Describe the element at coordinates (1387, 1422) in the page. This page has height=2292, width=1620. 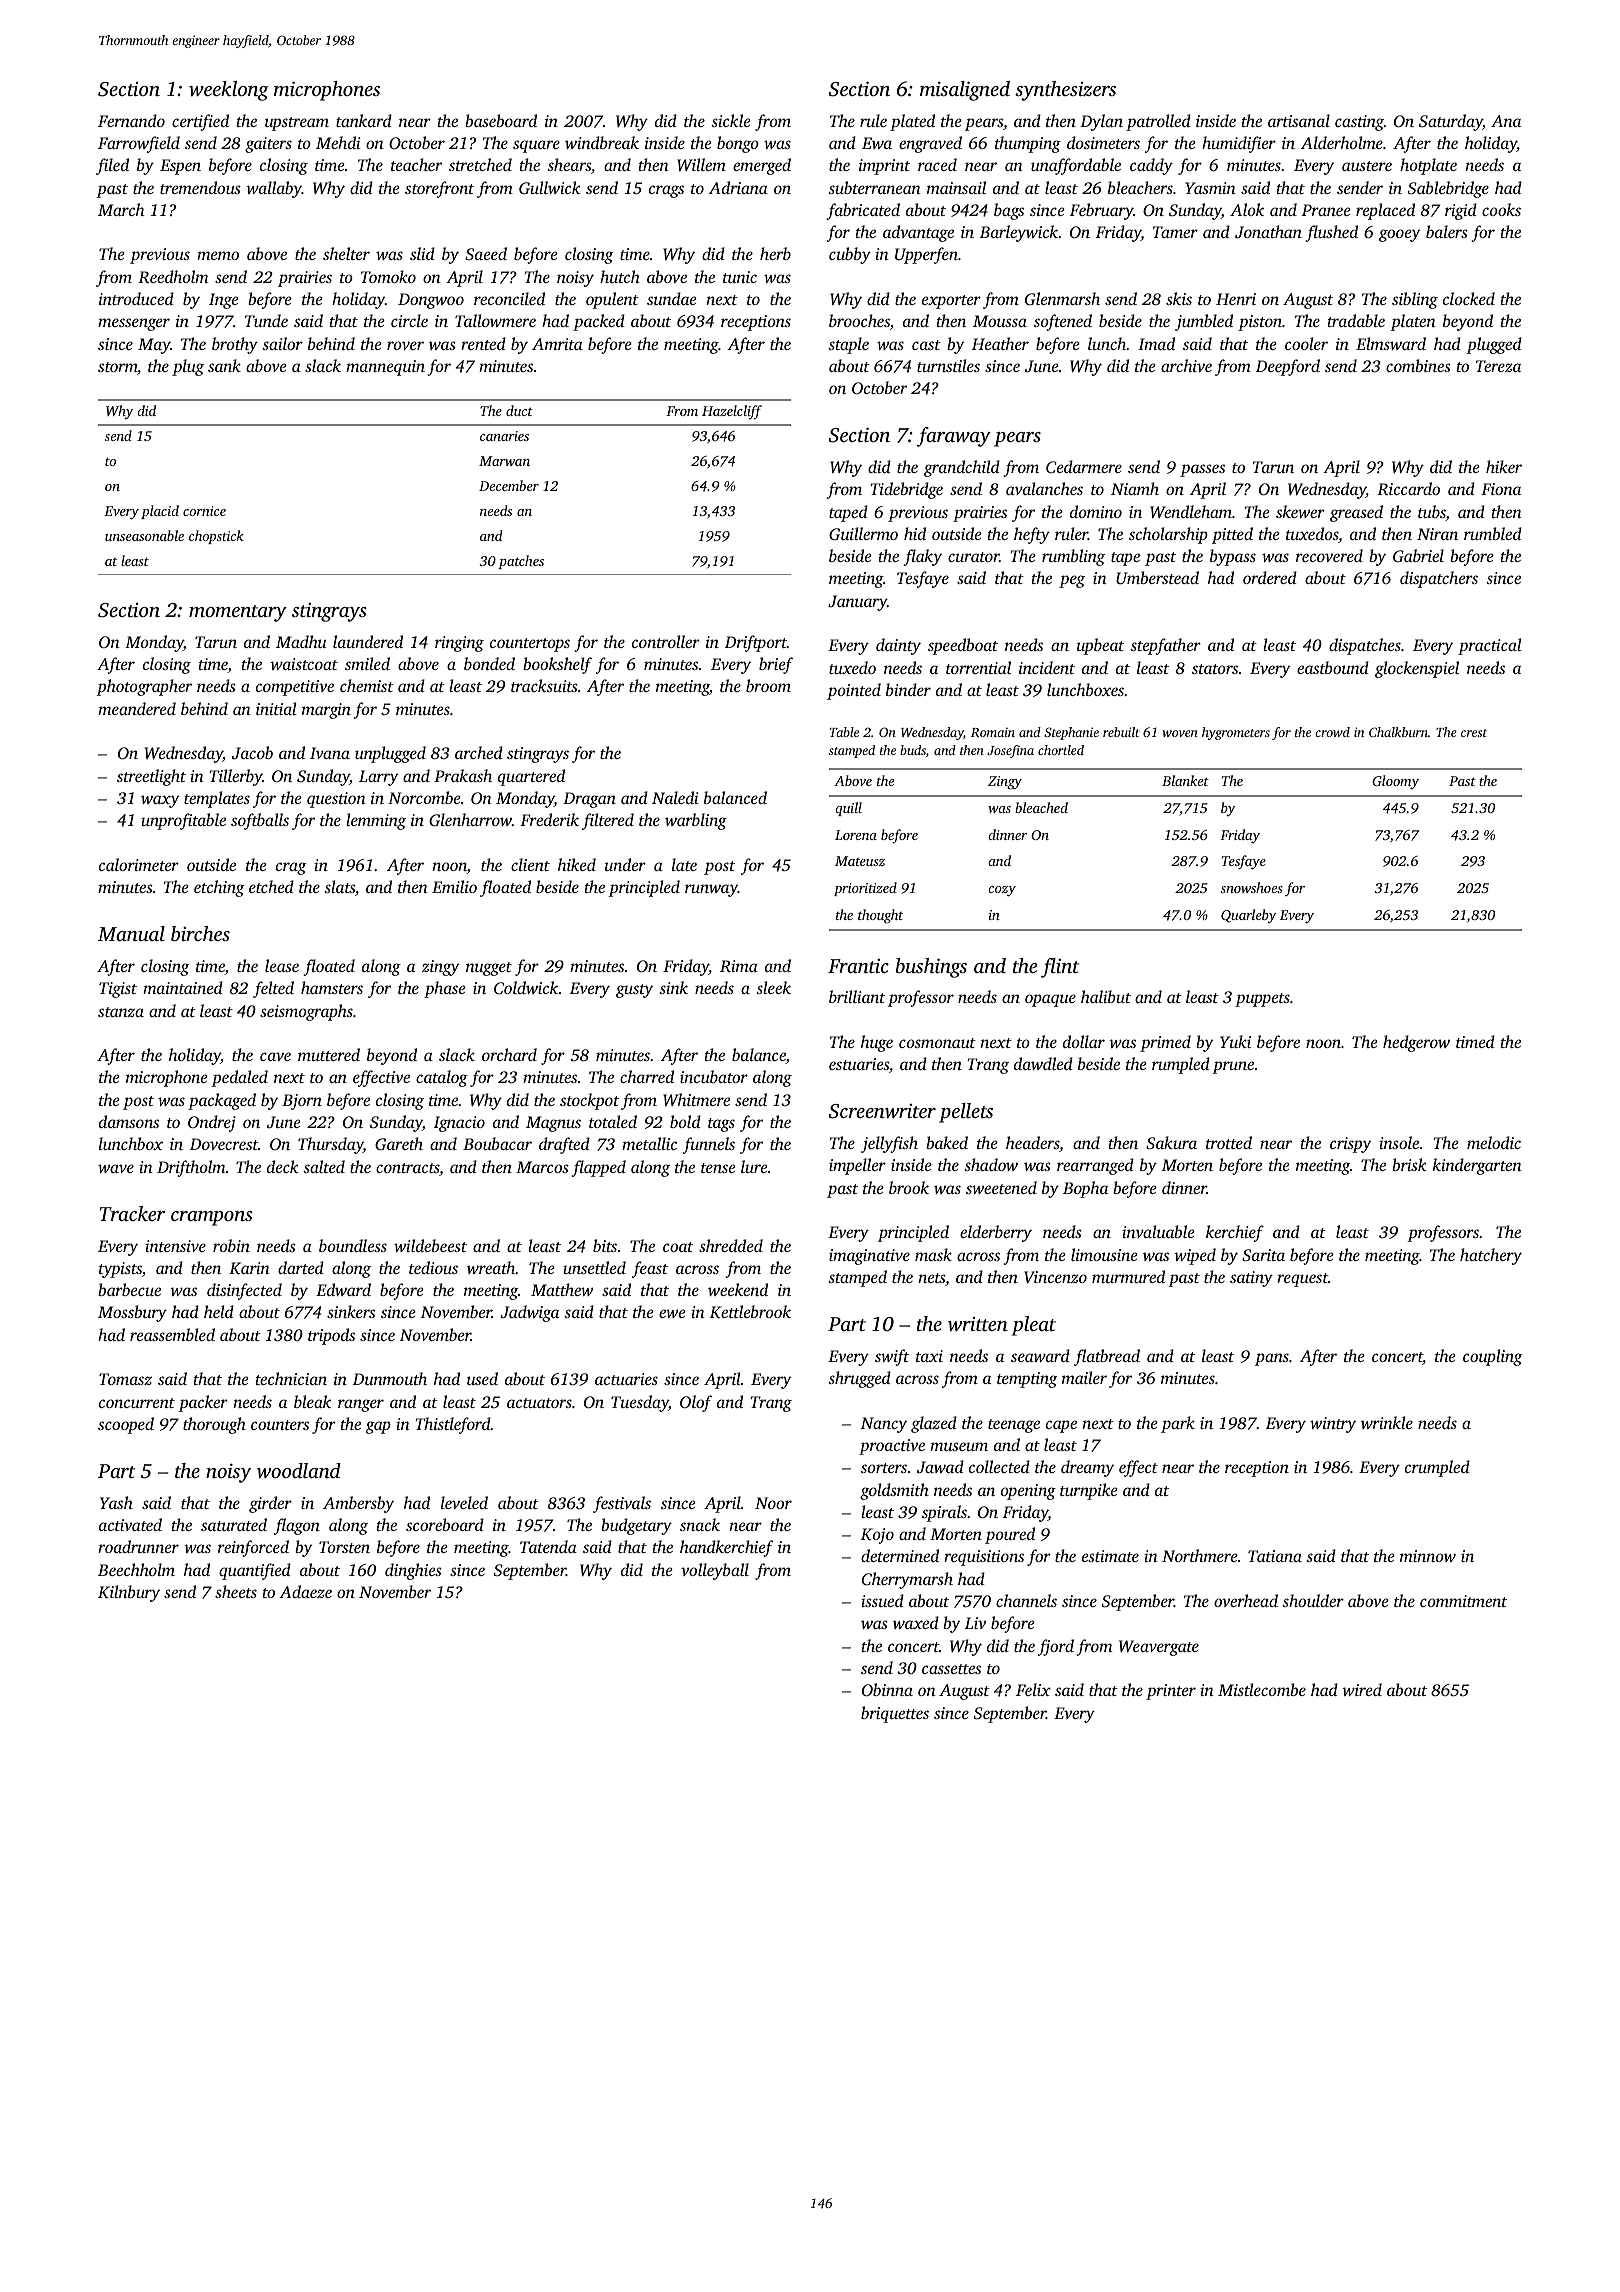
I see `wrinkle` at that location.
